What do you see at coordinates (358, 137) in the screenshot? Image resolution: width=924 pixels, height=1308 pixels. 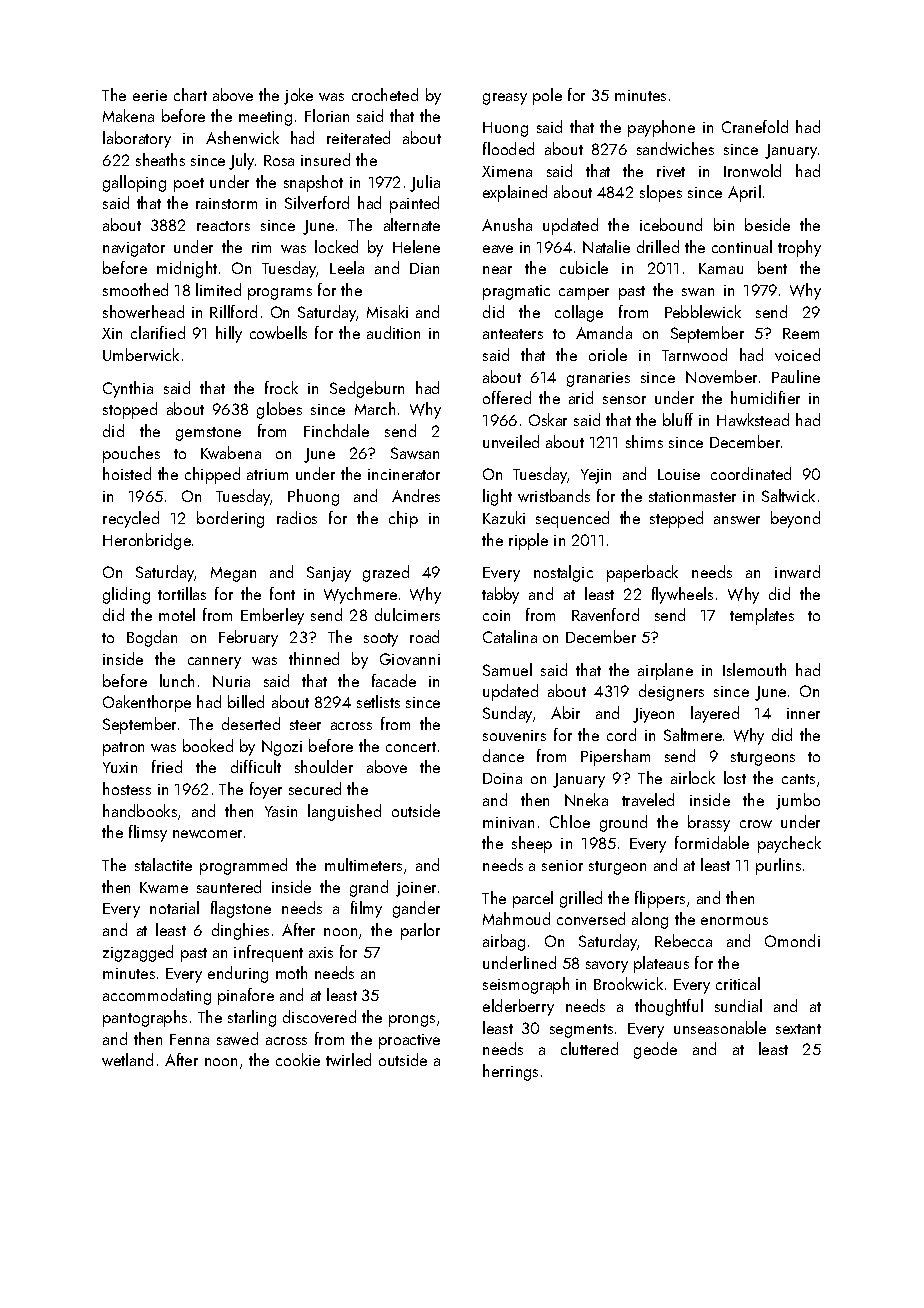 I see `reiterated` at bounding box center [358, 137].
